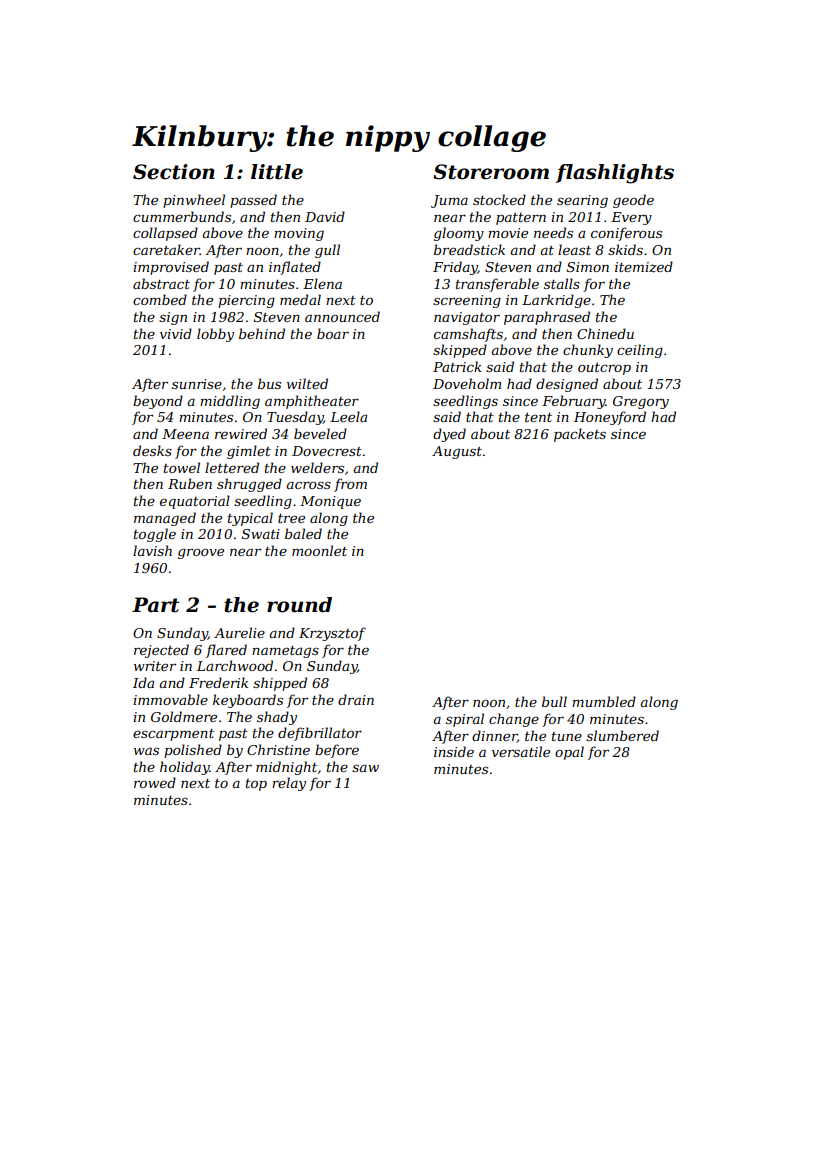  I want to click on wilted, so click(307, 383).
